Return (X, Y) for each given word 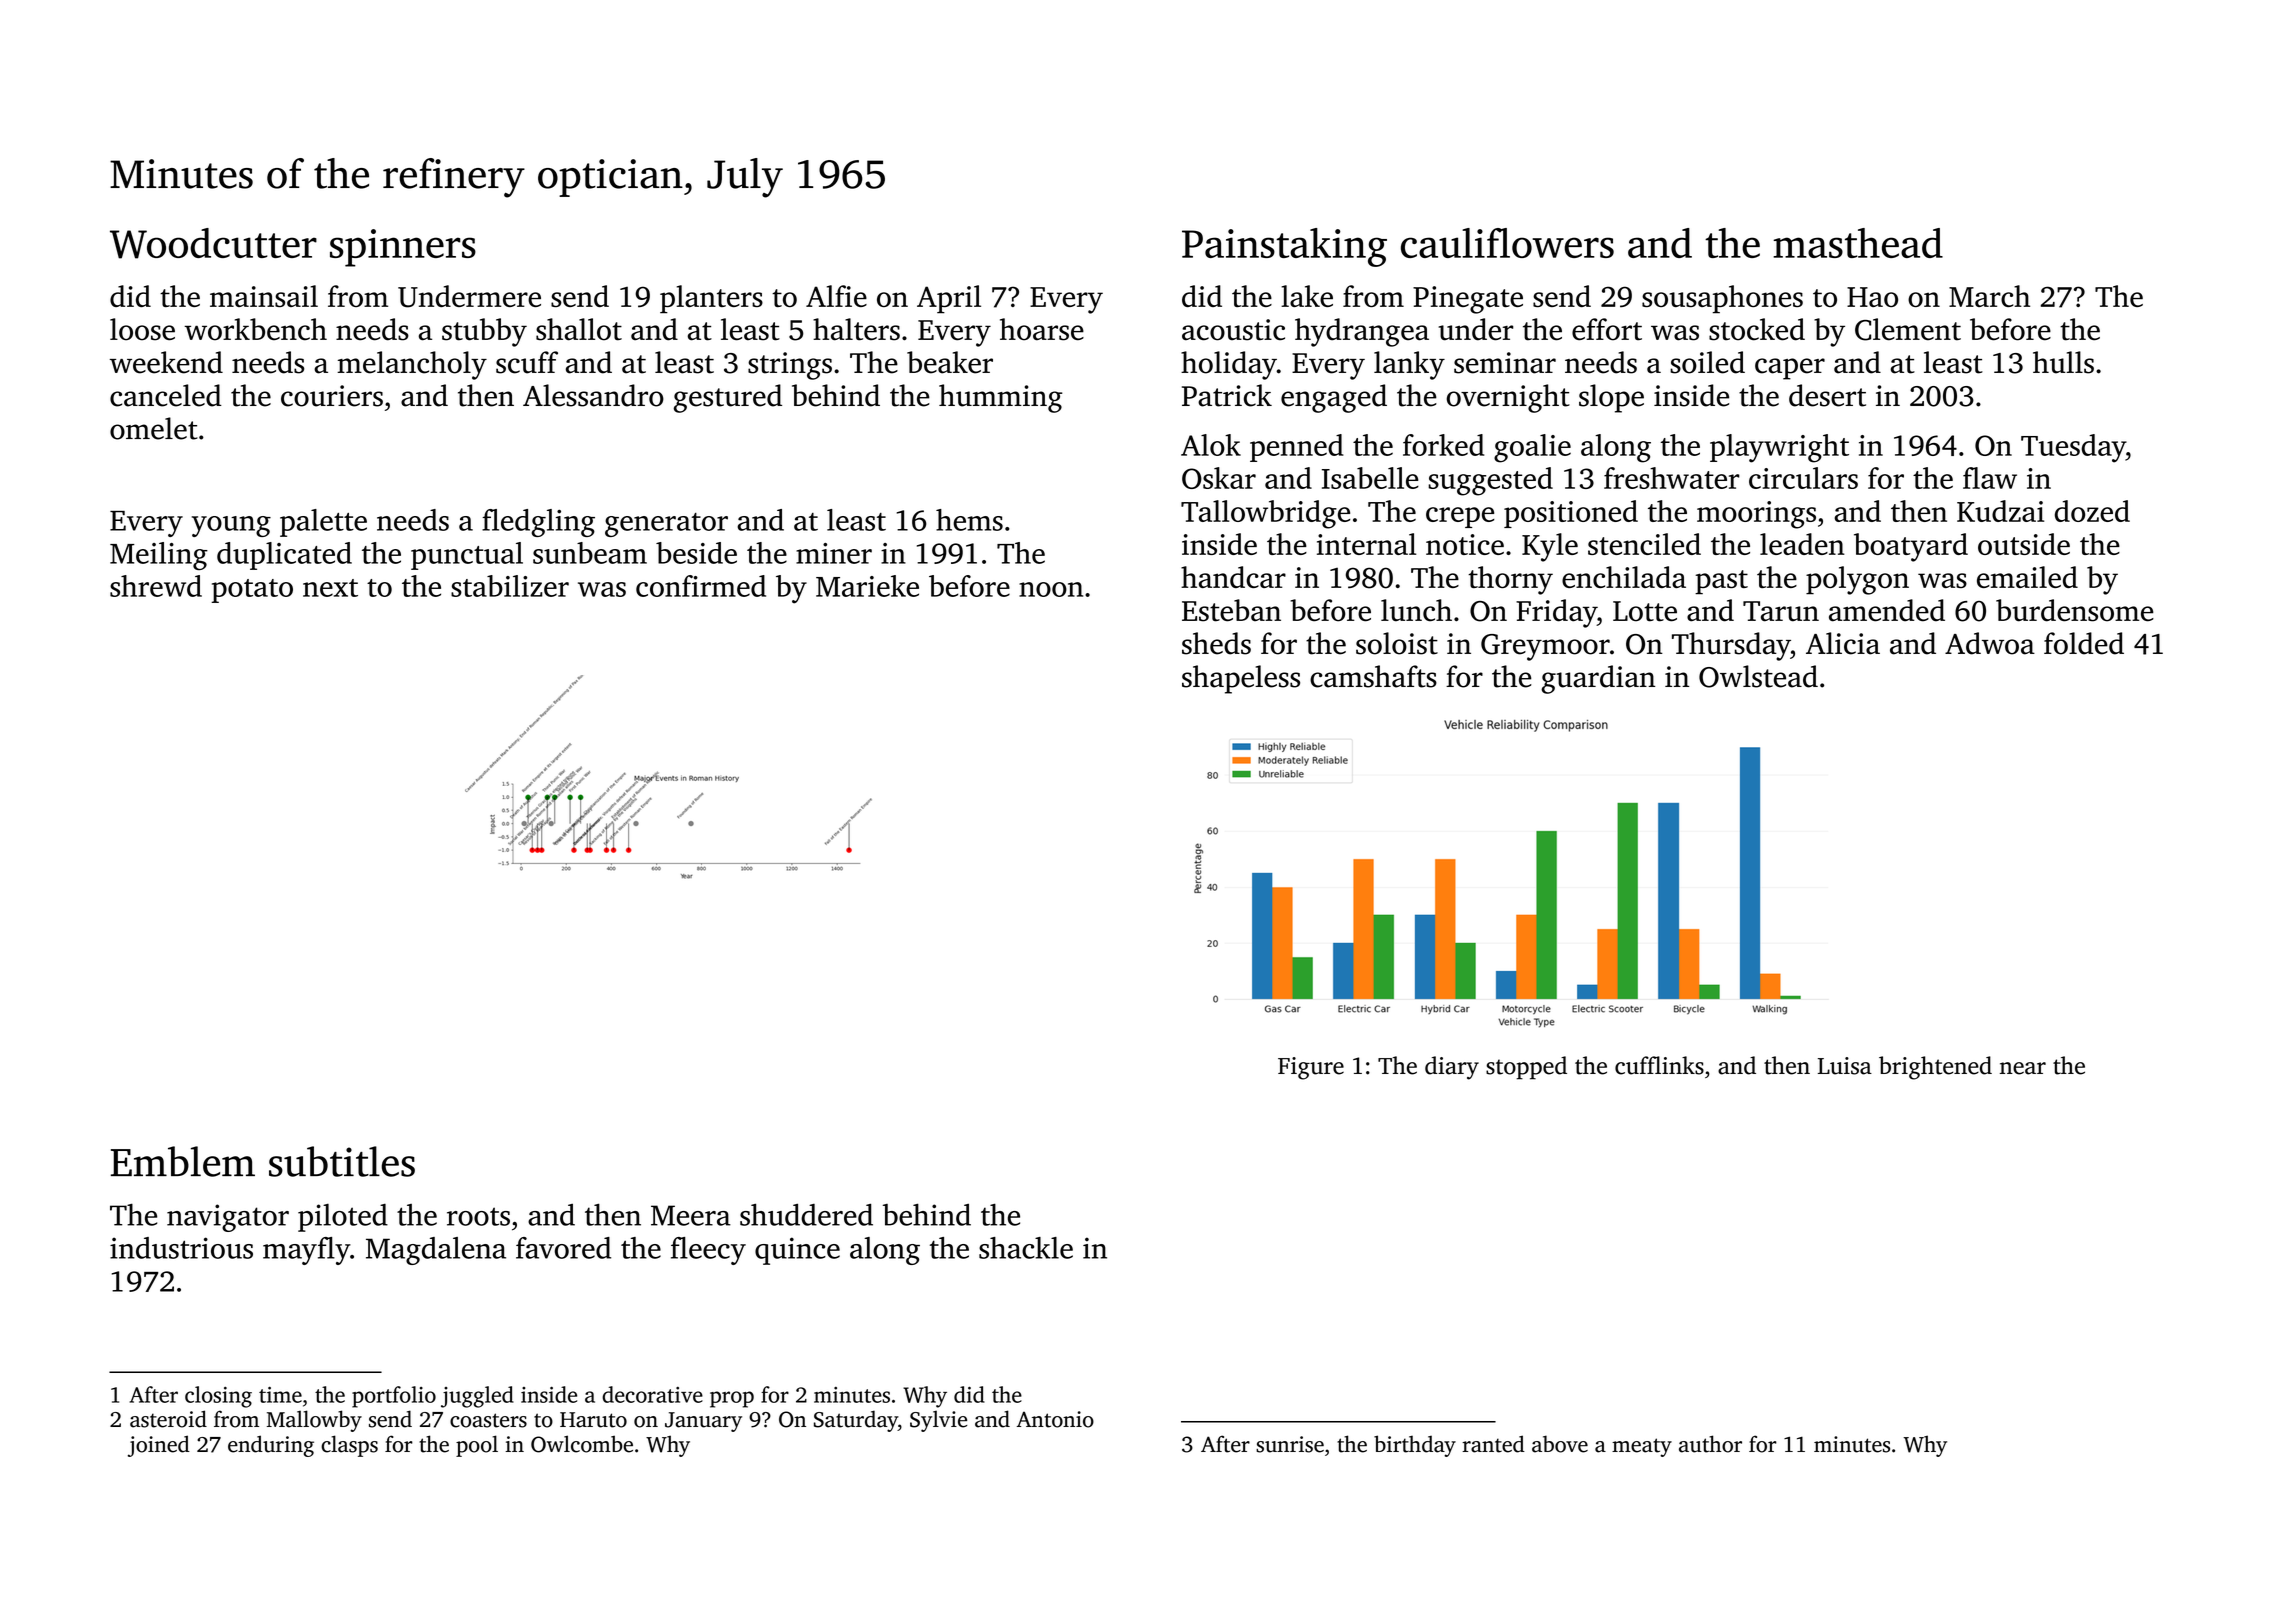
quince (797, 1251)
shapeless (1241, 679)
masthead (1858, 243)
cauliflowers (1507, 243)
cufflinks (1659, 1065)
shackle (1026, 1248)
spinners (403, 248)
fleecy (708, 1251)
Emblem (183, 1161)
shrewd (156, 586)
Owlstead (1758, 676)
